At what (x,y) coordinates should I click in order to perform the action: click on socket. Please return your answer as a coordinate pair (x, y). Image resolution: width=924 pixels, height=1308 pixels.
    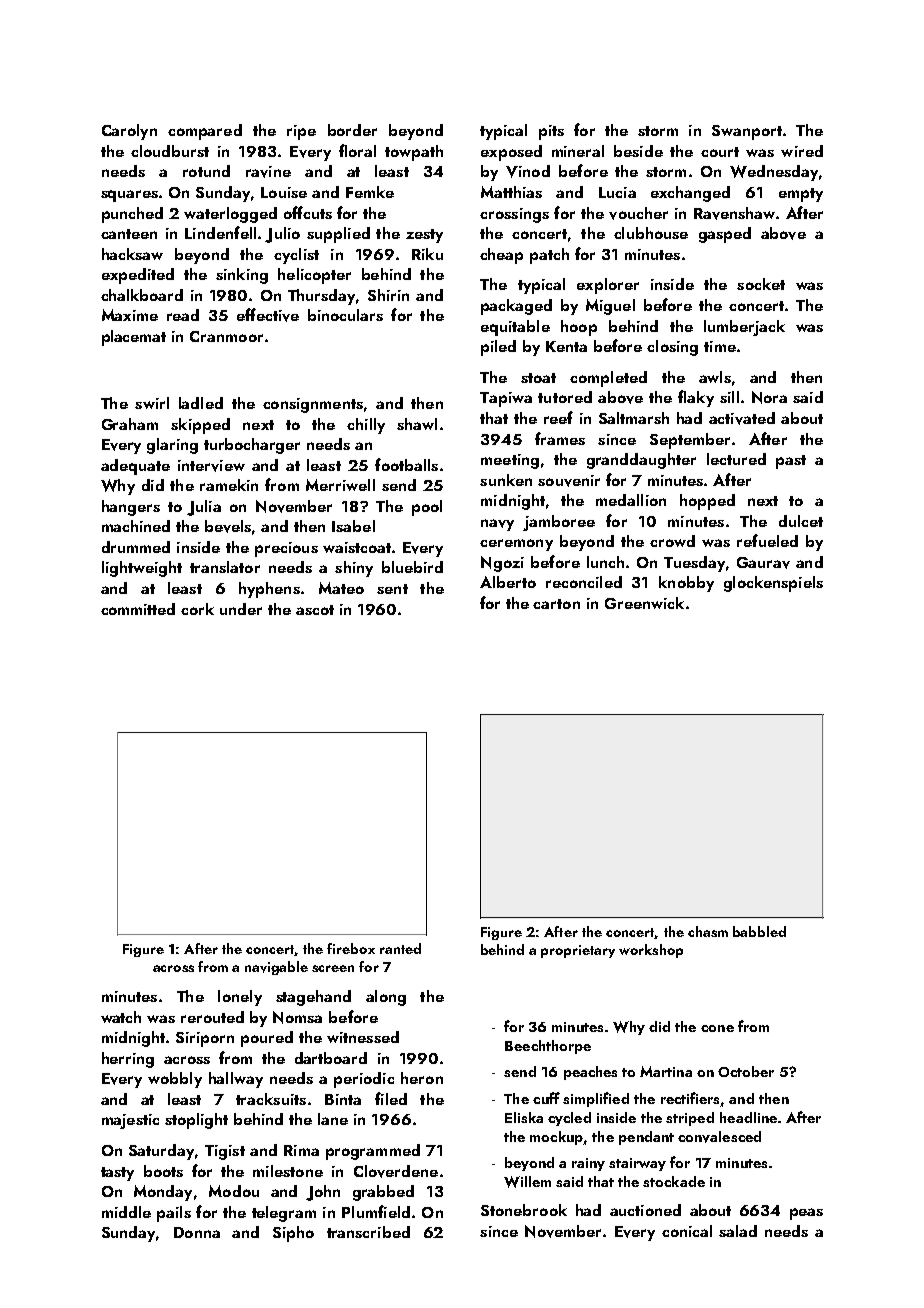
    Looking at the image, I should click on (761, 284).
